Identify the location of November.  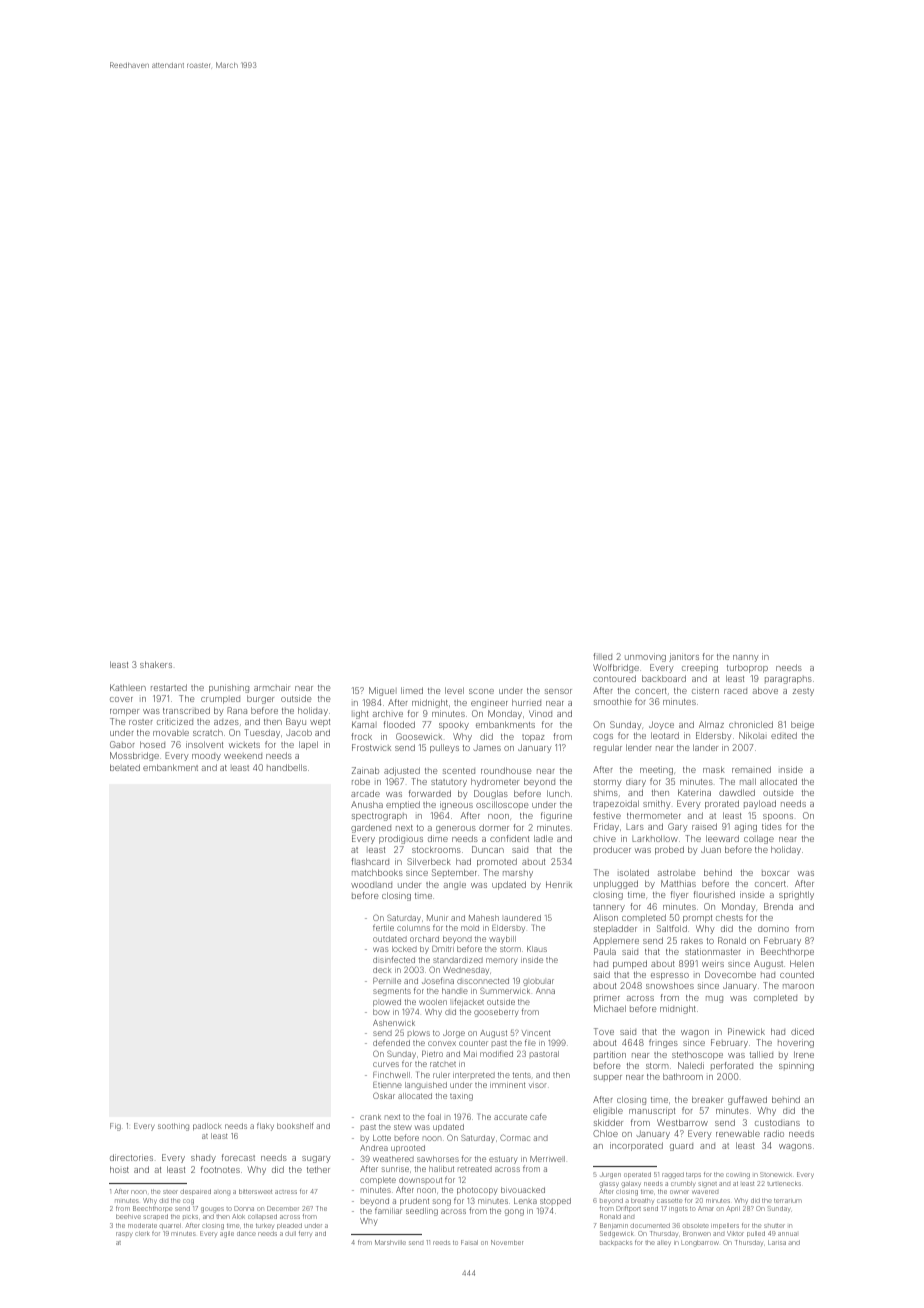
(507, 1242).
